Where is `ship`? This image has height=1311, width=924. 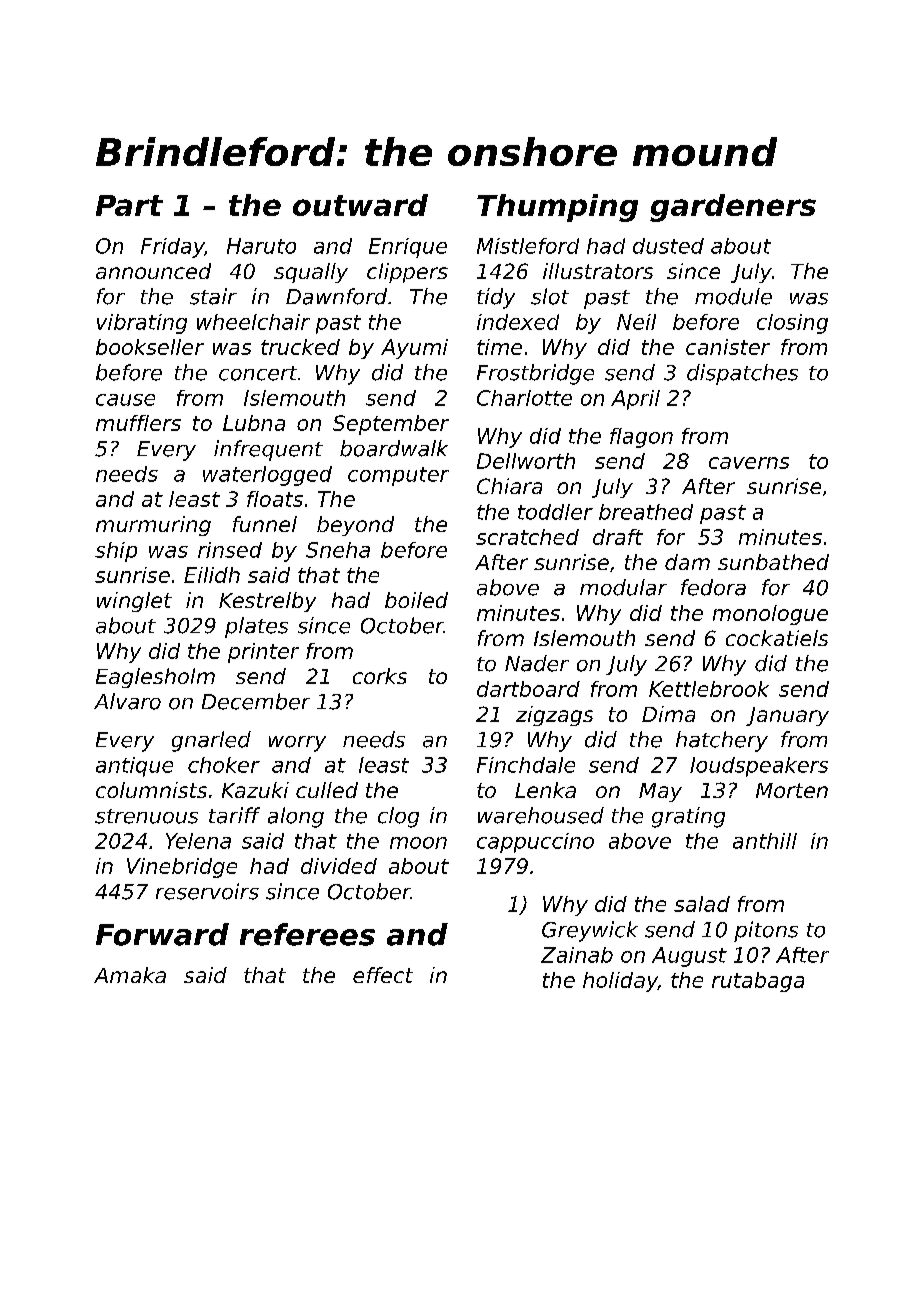
ship is located at coordinates (116, 552).
